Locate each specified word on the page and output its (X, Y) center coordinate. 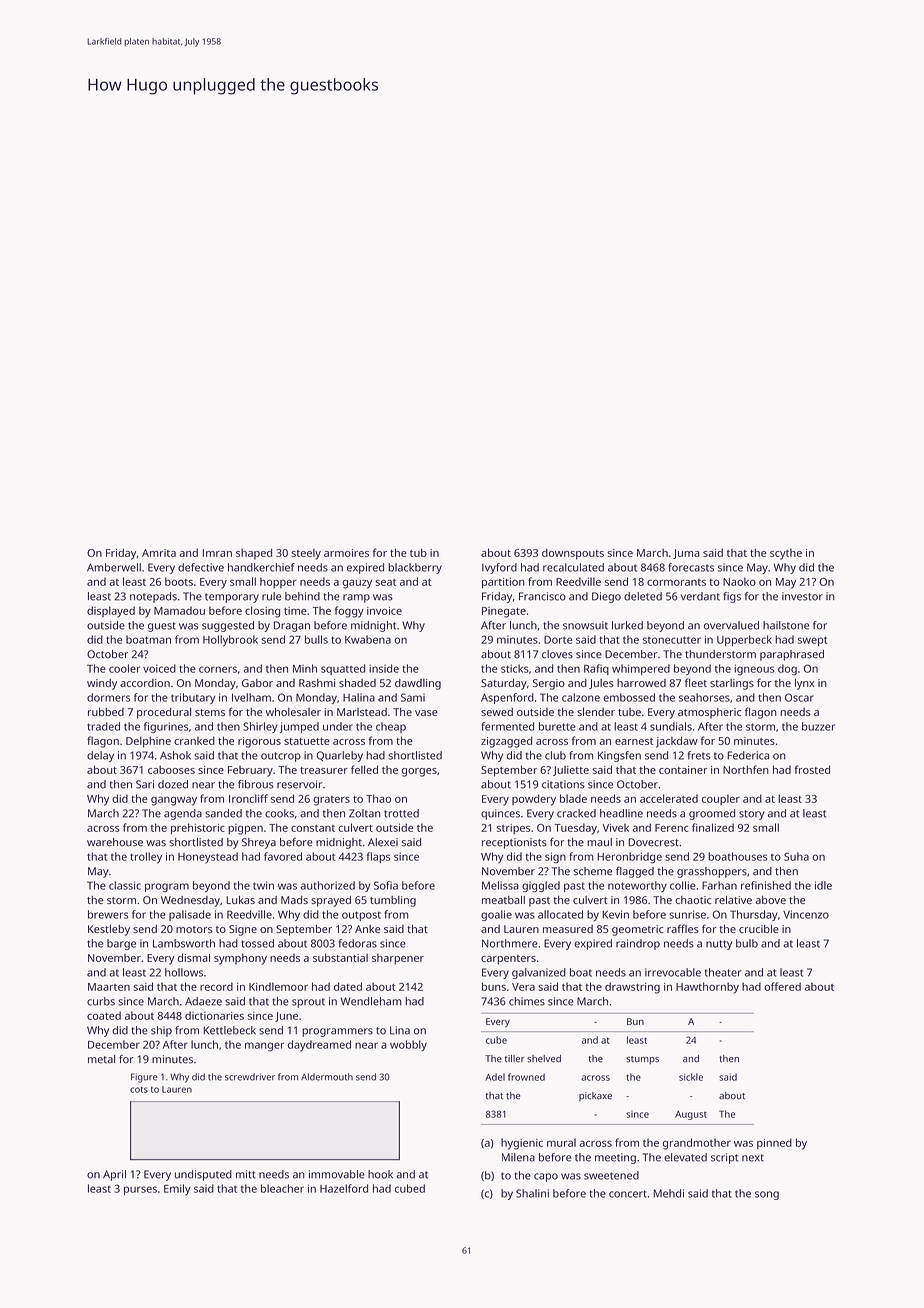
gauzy (357, 584)
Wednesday (190, 901)
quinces (500, 814)
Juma (686, 554)
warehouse (115, 842)
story (752, 815)
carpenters (508, 960)
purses (140, 1190)
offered (782, 986)
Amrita (159, 553)
